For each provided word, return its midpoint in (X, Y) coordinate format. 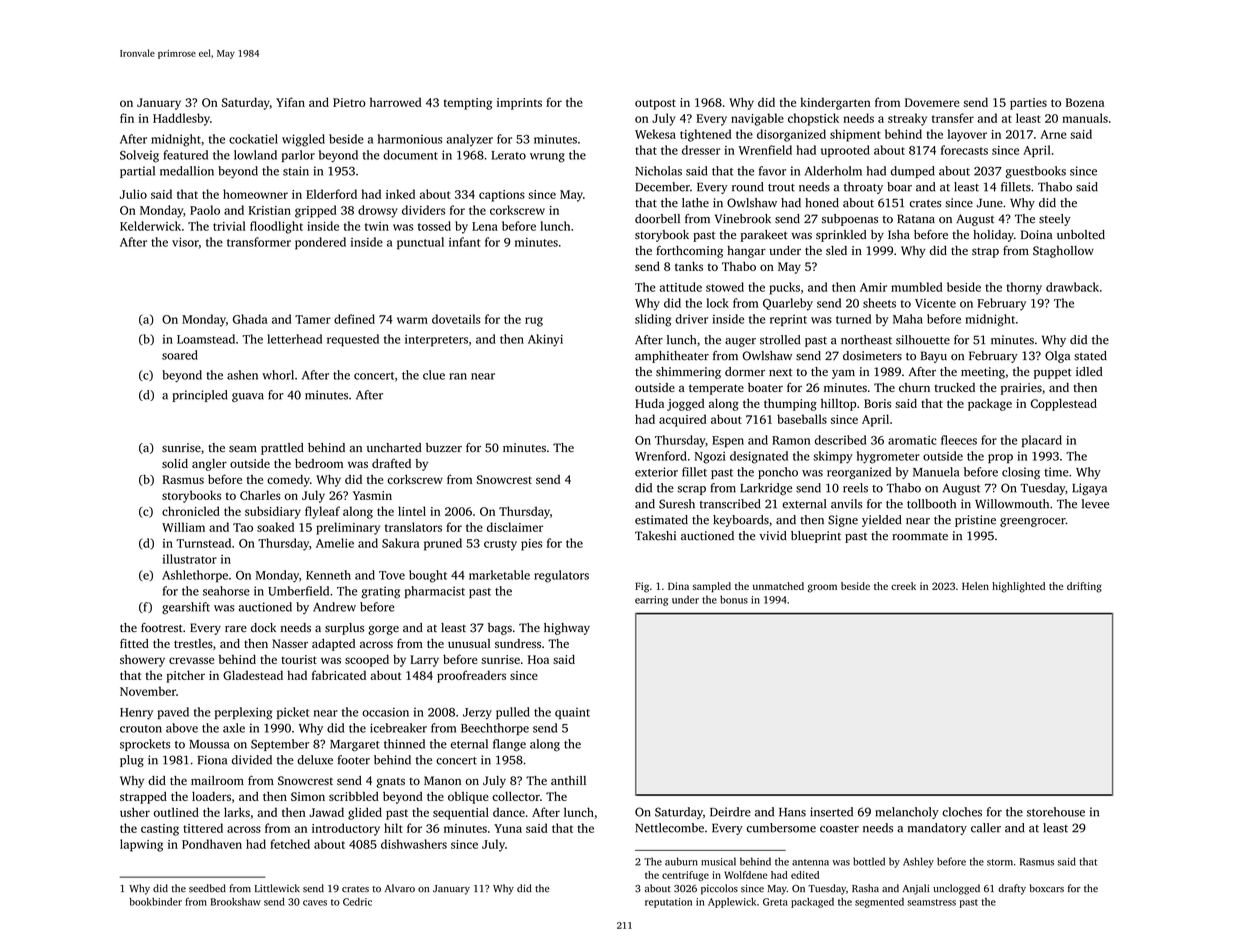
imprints (519, 104)
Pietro (349, 102)
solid (175, 463)
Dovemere (932, 102)
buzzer (444, 447)
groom (822, 588)
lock (717, 303)
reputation (668, 903)
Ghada (250, 319)
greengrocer (1033, 522)
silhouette (923, 340)
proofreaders (471, 676)
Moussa (209, 744)
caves (315, 903)
